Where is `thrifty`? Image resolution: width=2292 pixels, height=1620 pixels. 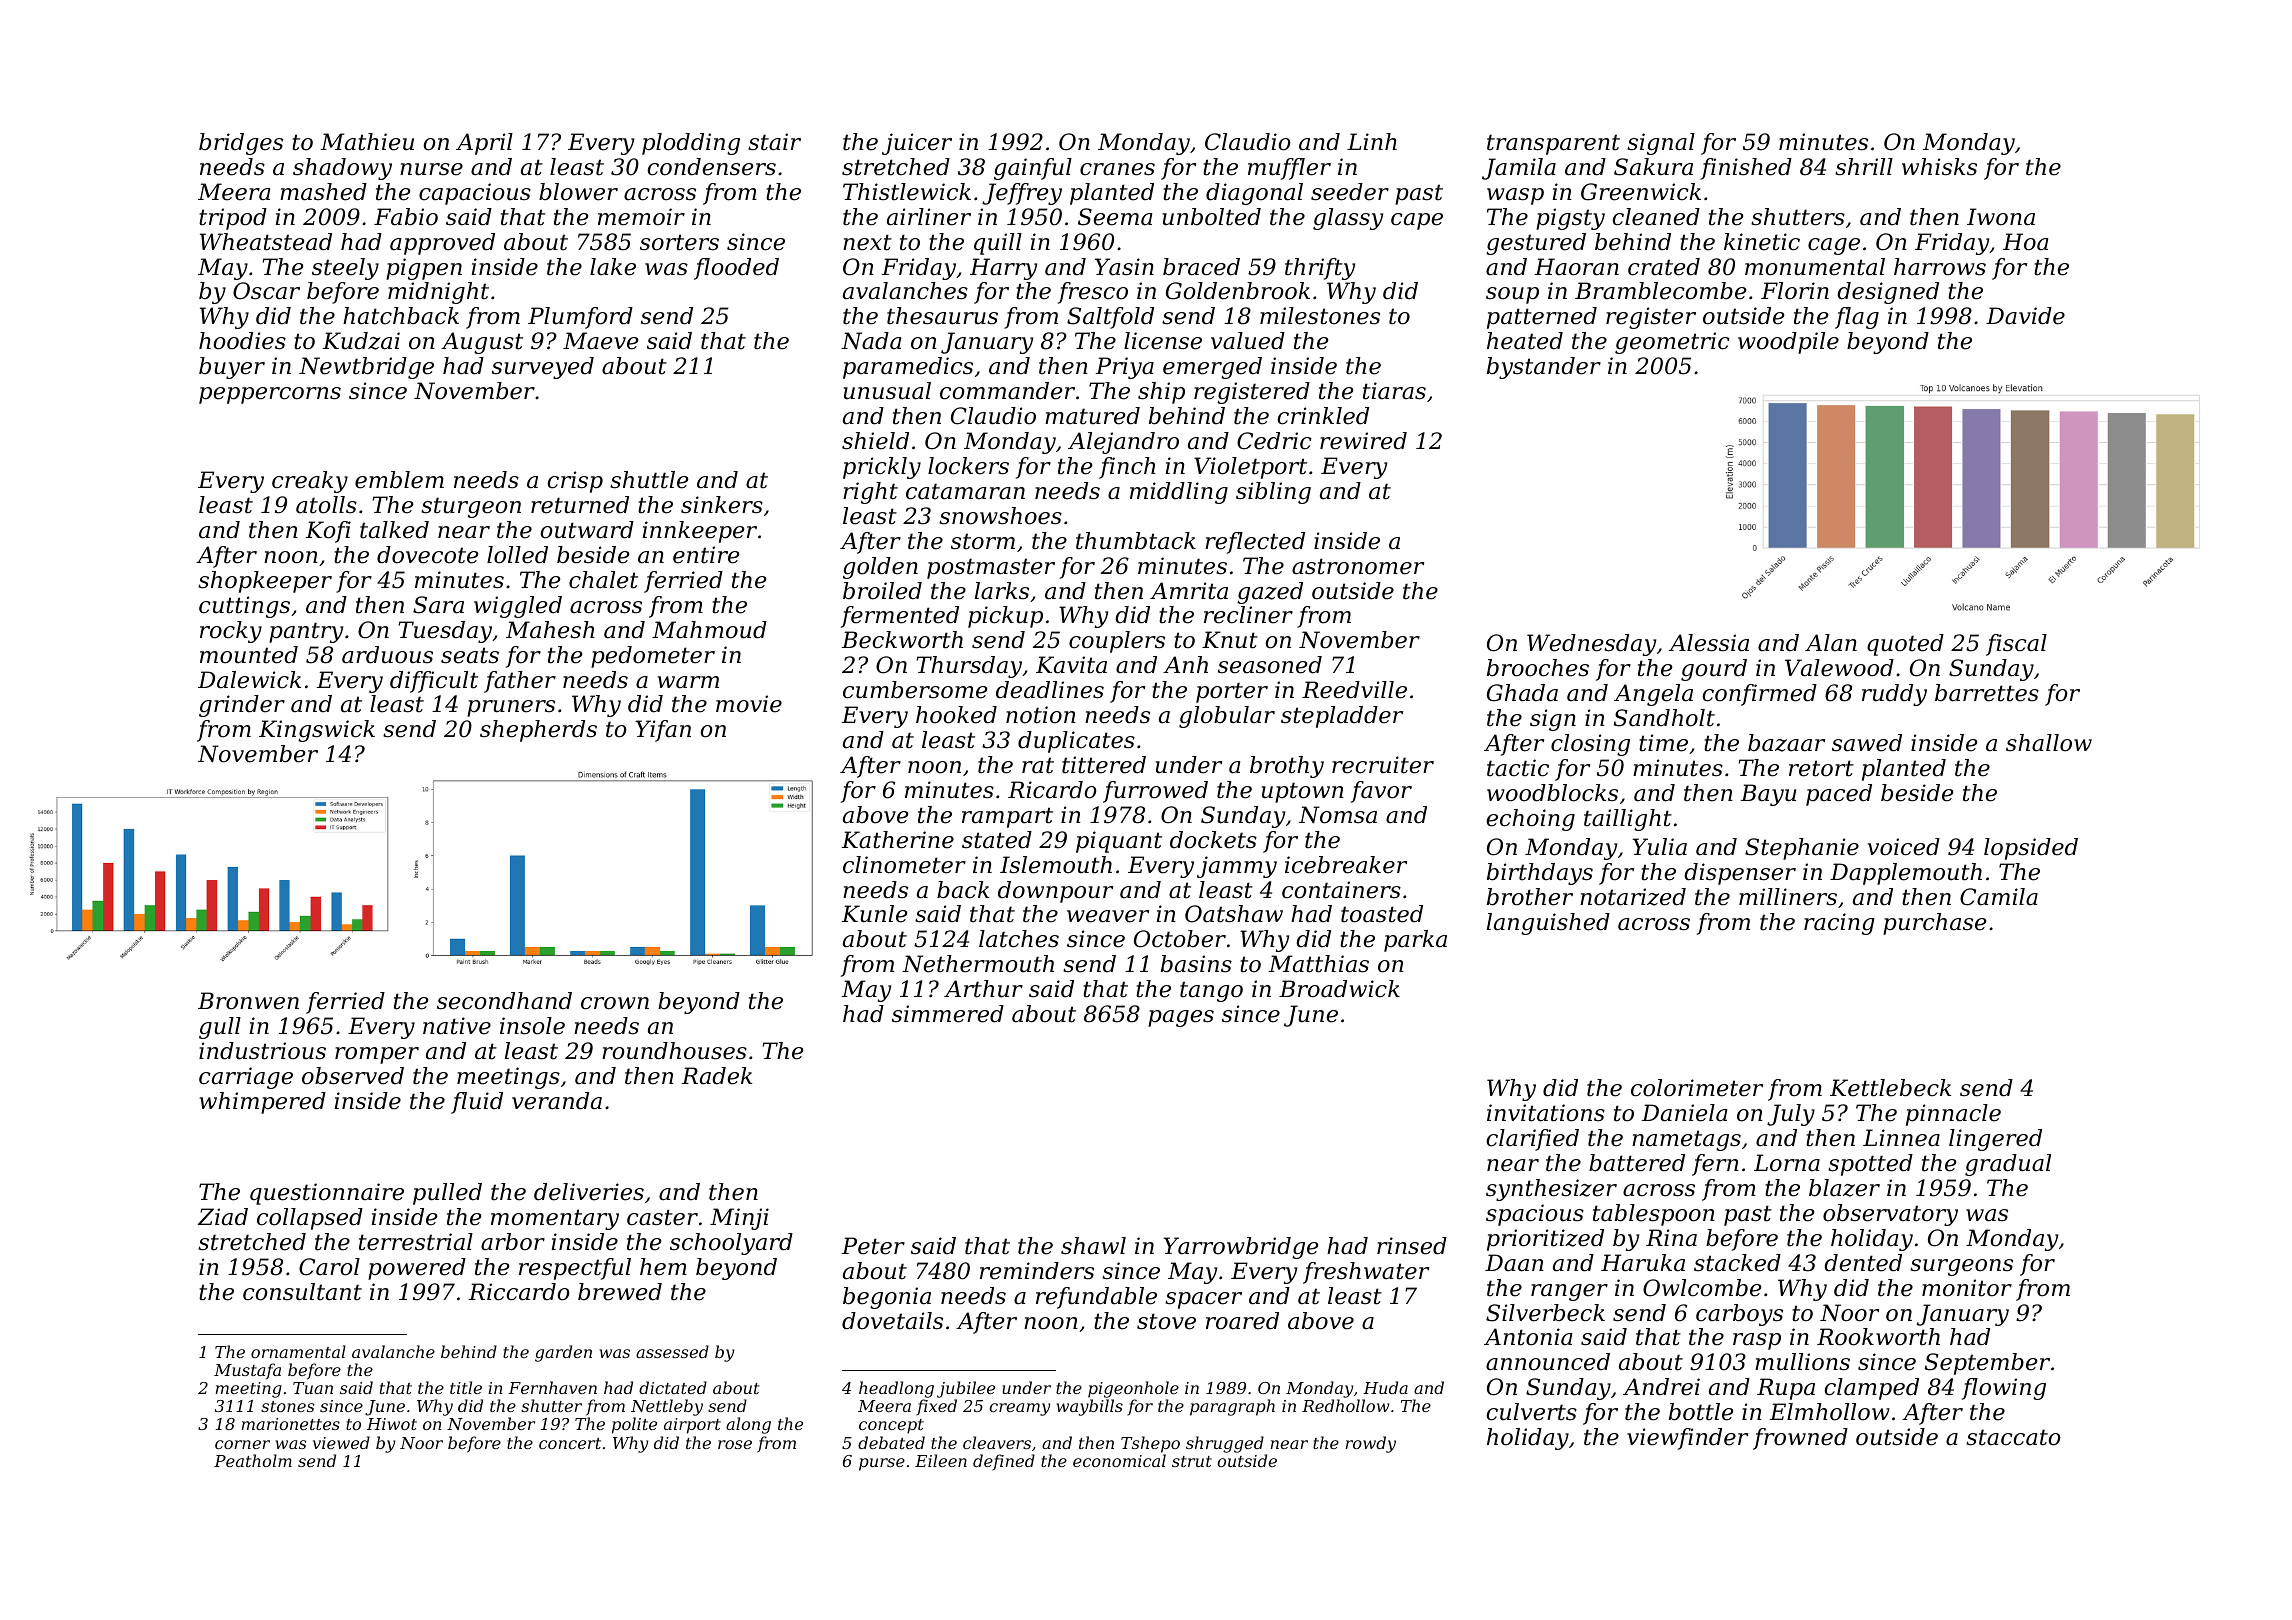 thrifty is located at coordinates (1320, 269).
